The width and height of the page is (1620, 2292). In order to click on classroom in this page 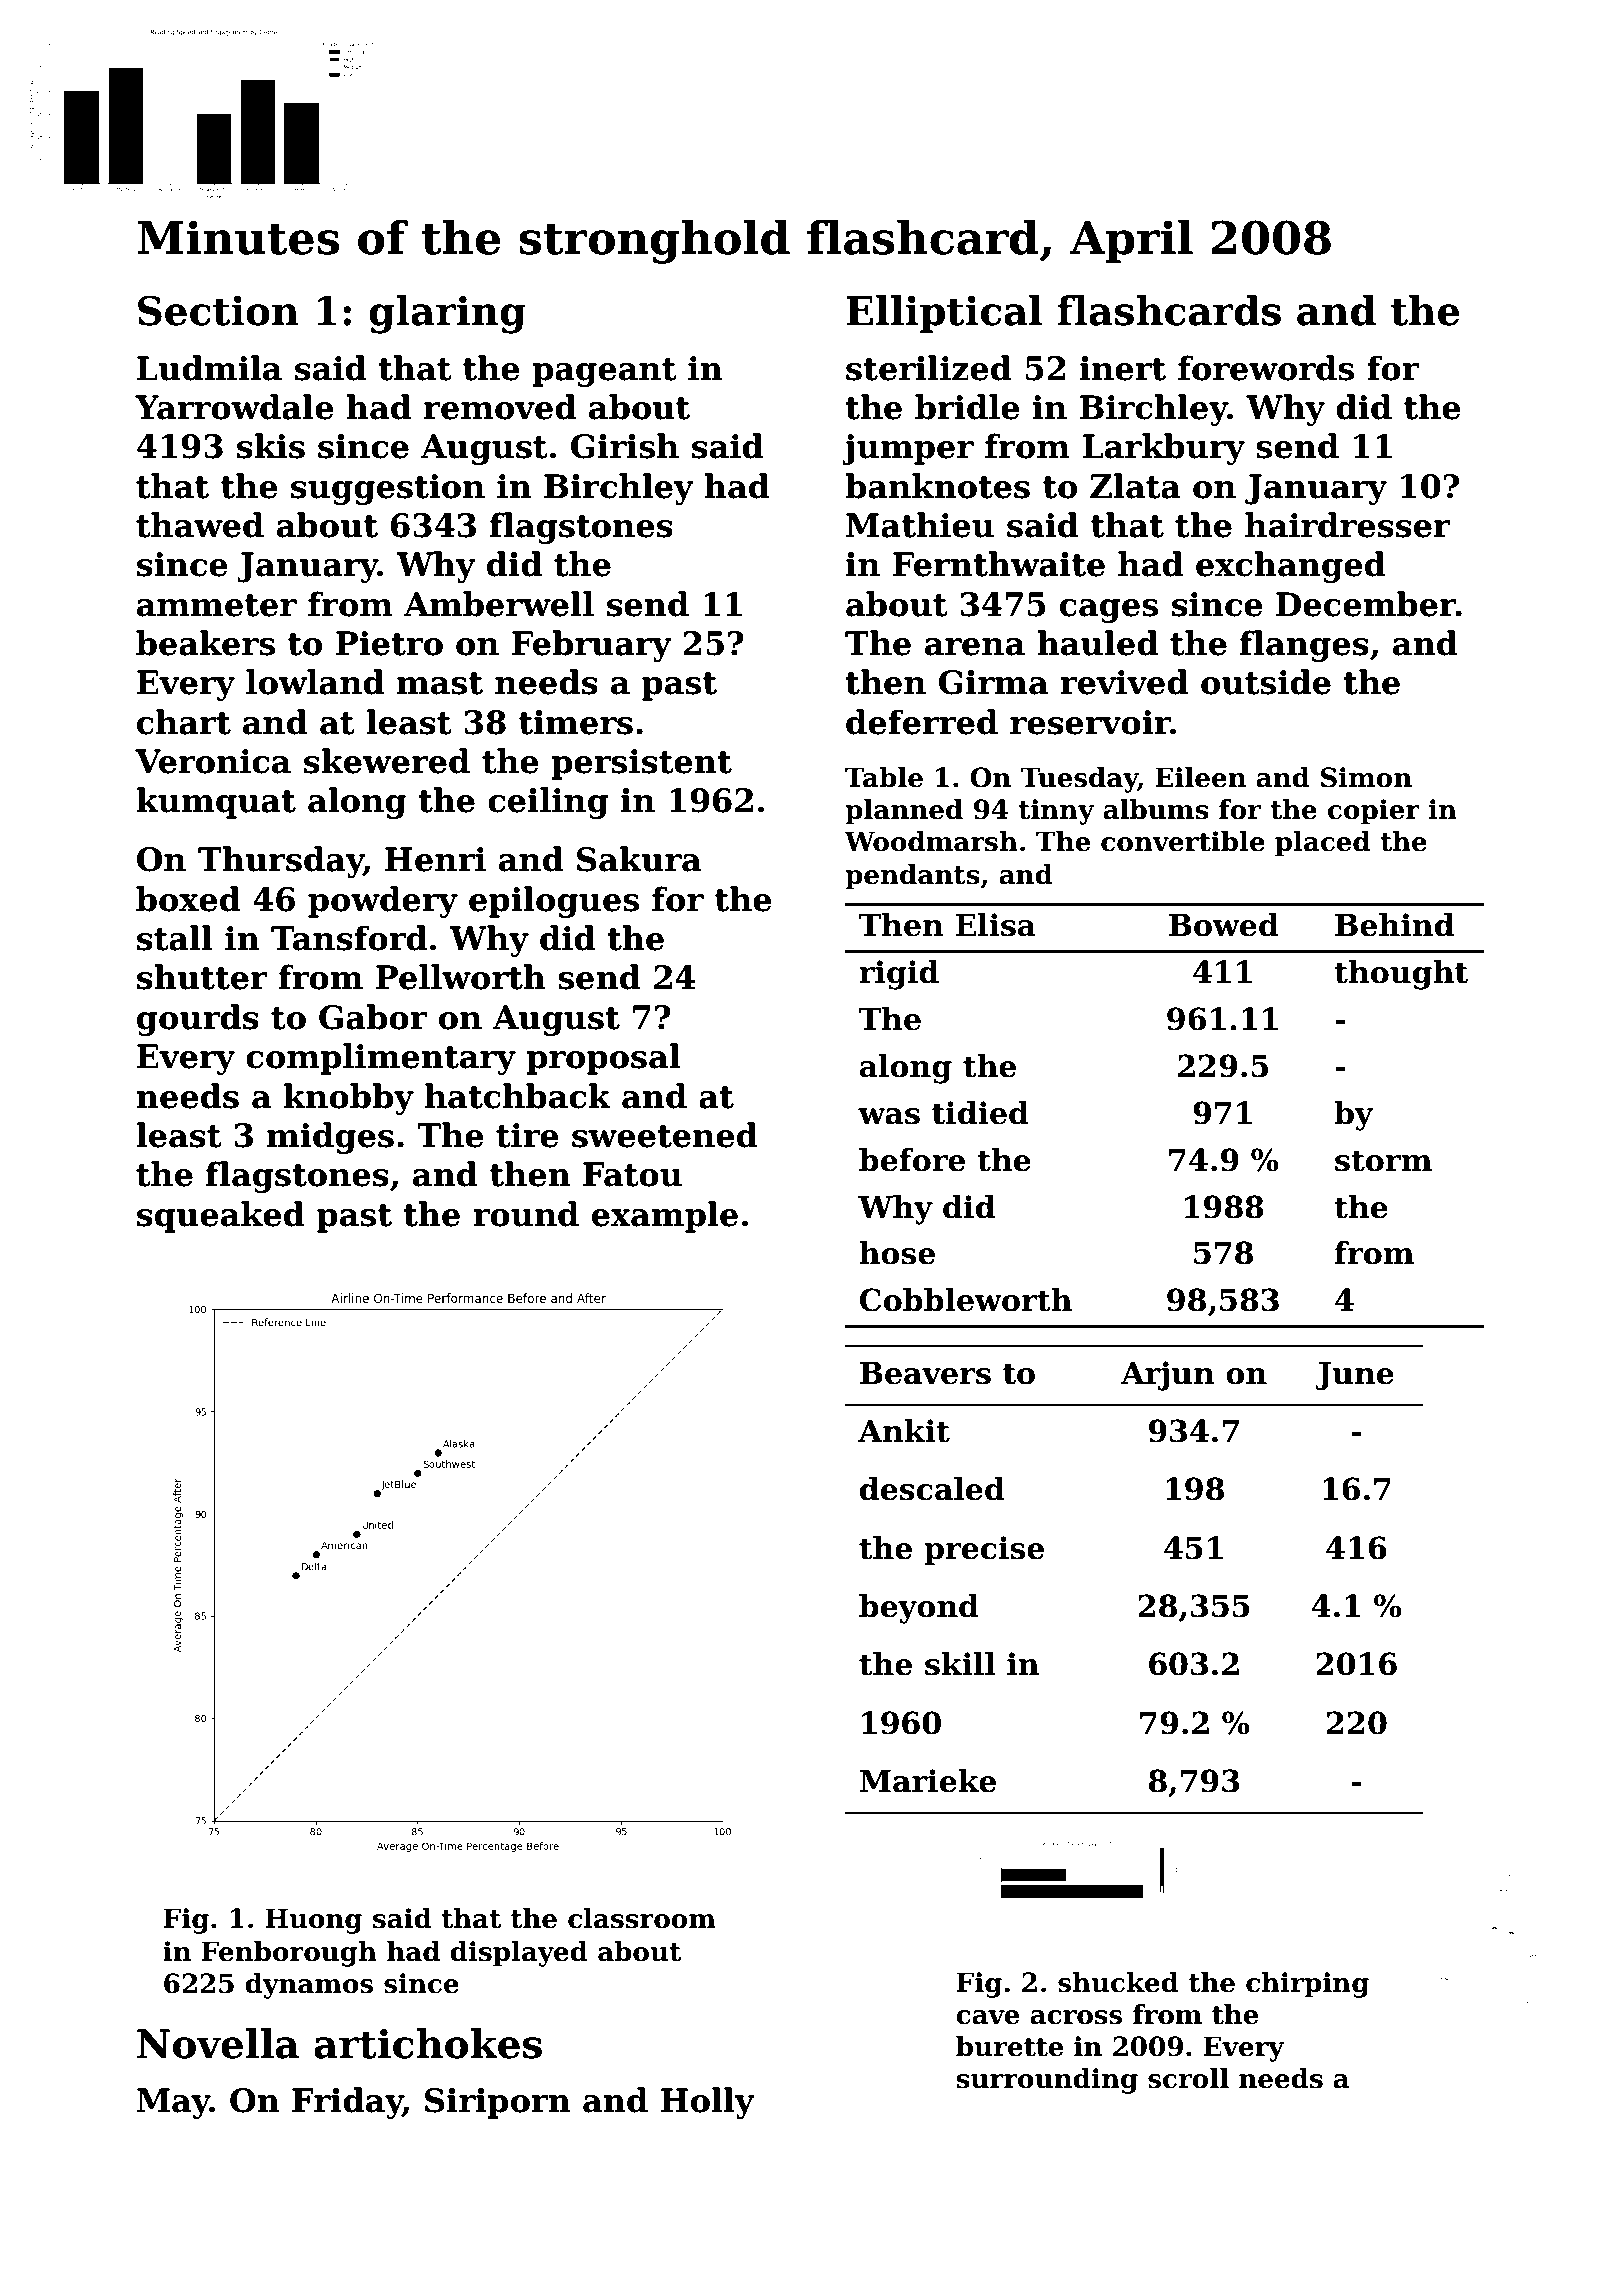, I will do `click(642, 1918)`.
